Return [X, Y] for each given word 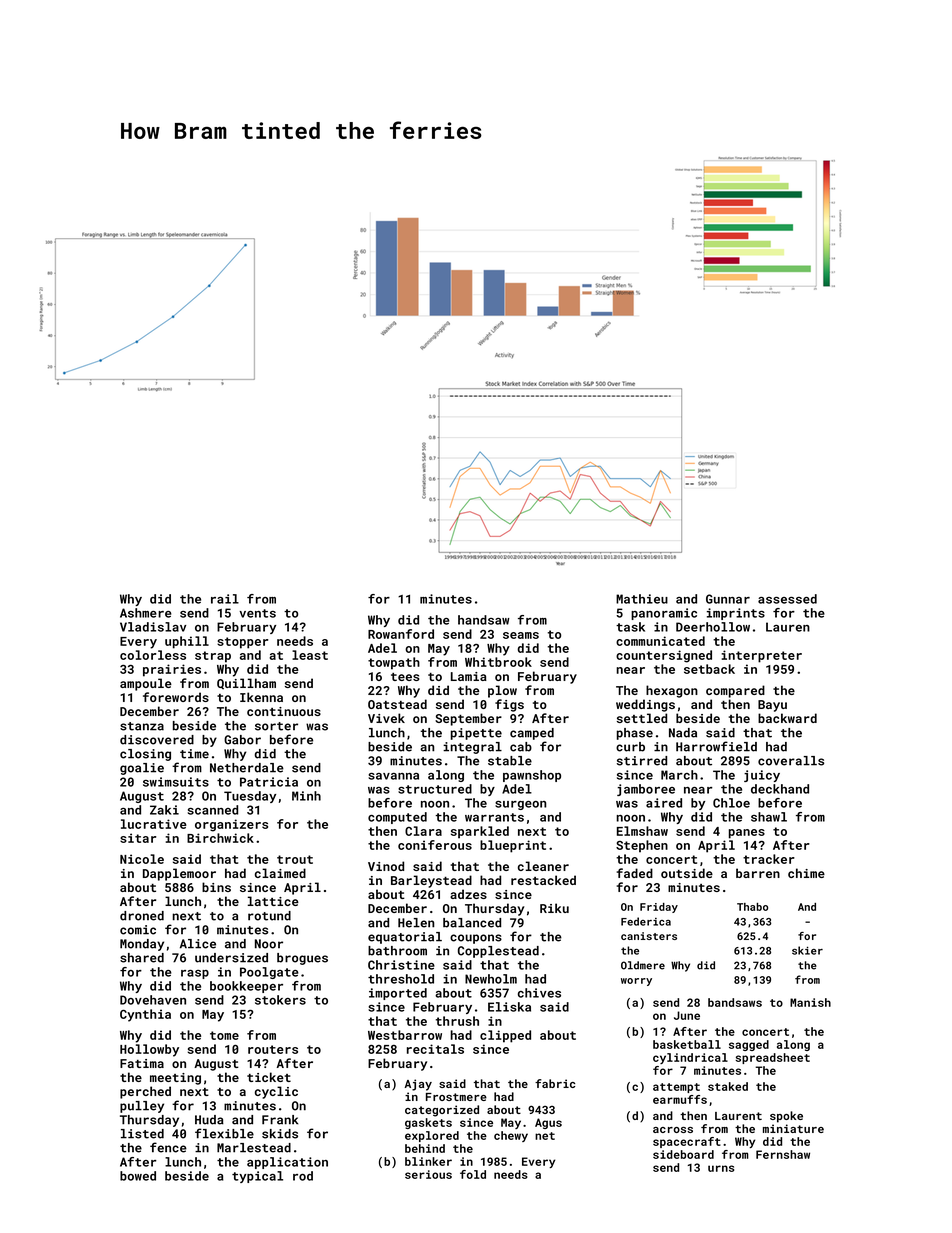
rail [225, 599]
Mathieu [642, 599]
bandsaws [735, 1002]
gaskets [428, 1123]
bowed [138, 1176]
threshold [401, 979]
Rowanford [401, 634]
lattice [273, 901]
